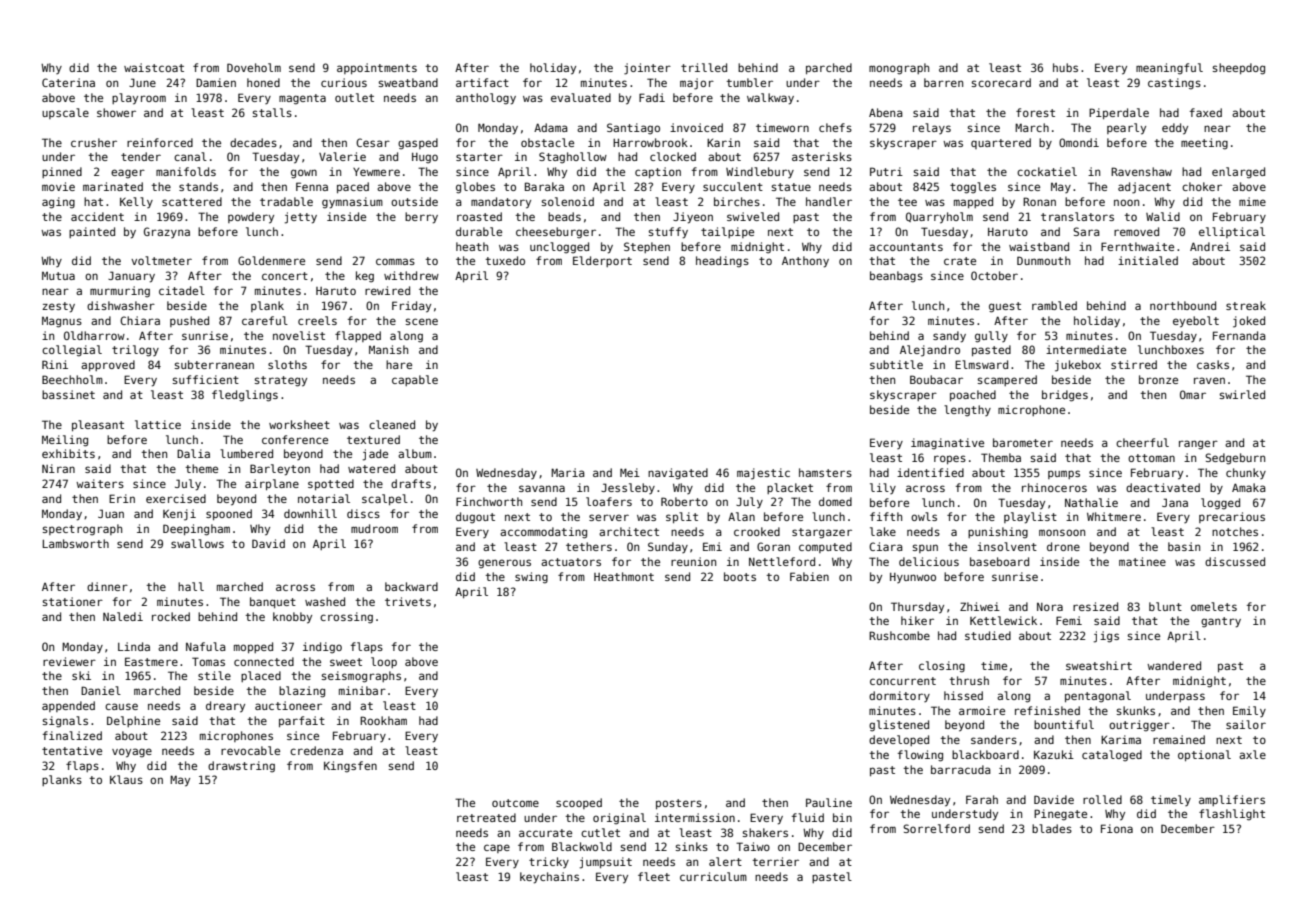 The image size is (1308, 924). Describe the element at coordinates (647, 69) in the screenshot. I see `jointer` at that location.
